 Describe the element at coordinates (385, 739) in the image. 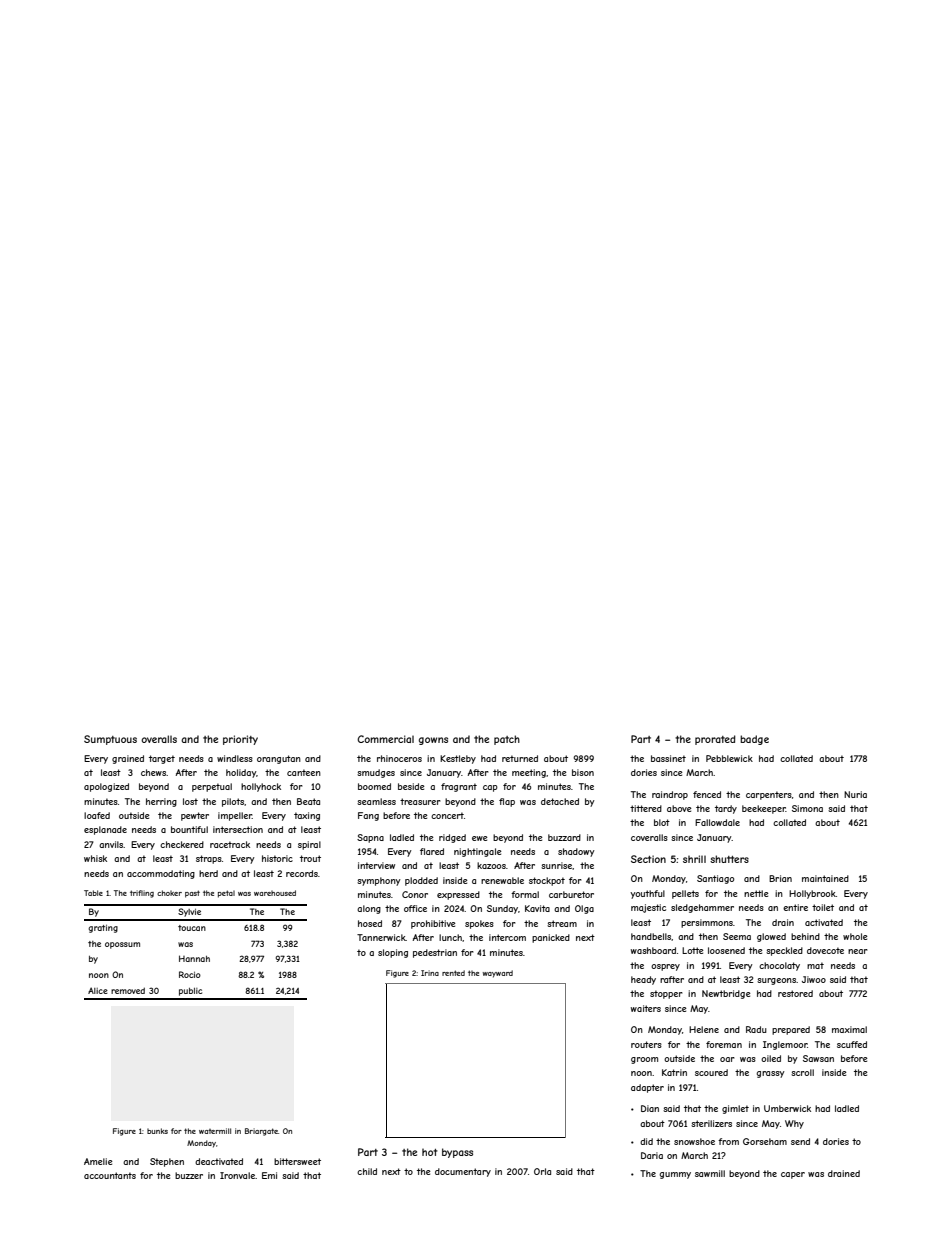

I see `Commercial` at that location.
